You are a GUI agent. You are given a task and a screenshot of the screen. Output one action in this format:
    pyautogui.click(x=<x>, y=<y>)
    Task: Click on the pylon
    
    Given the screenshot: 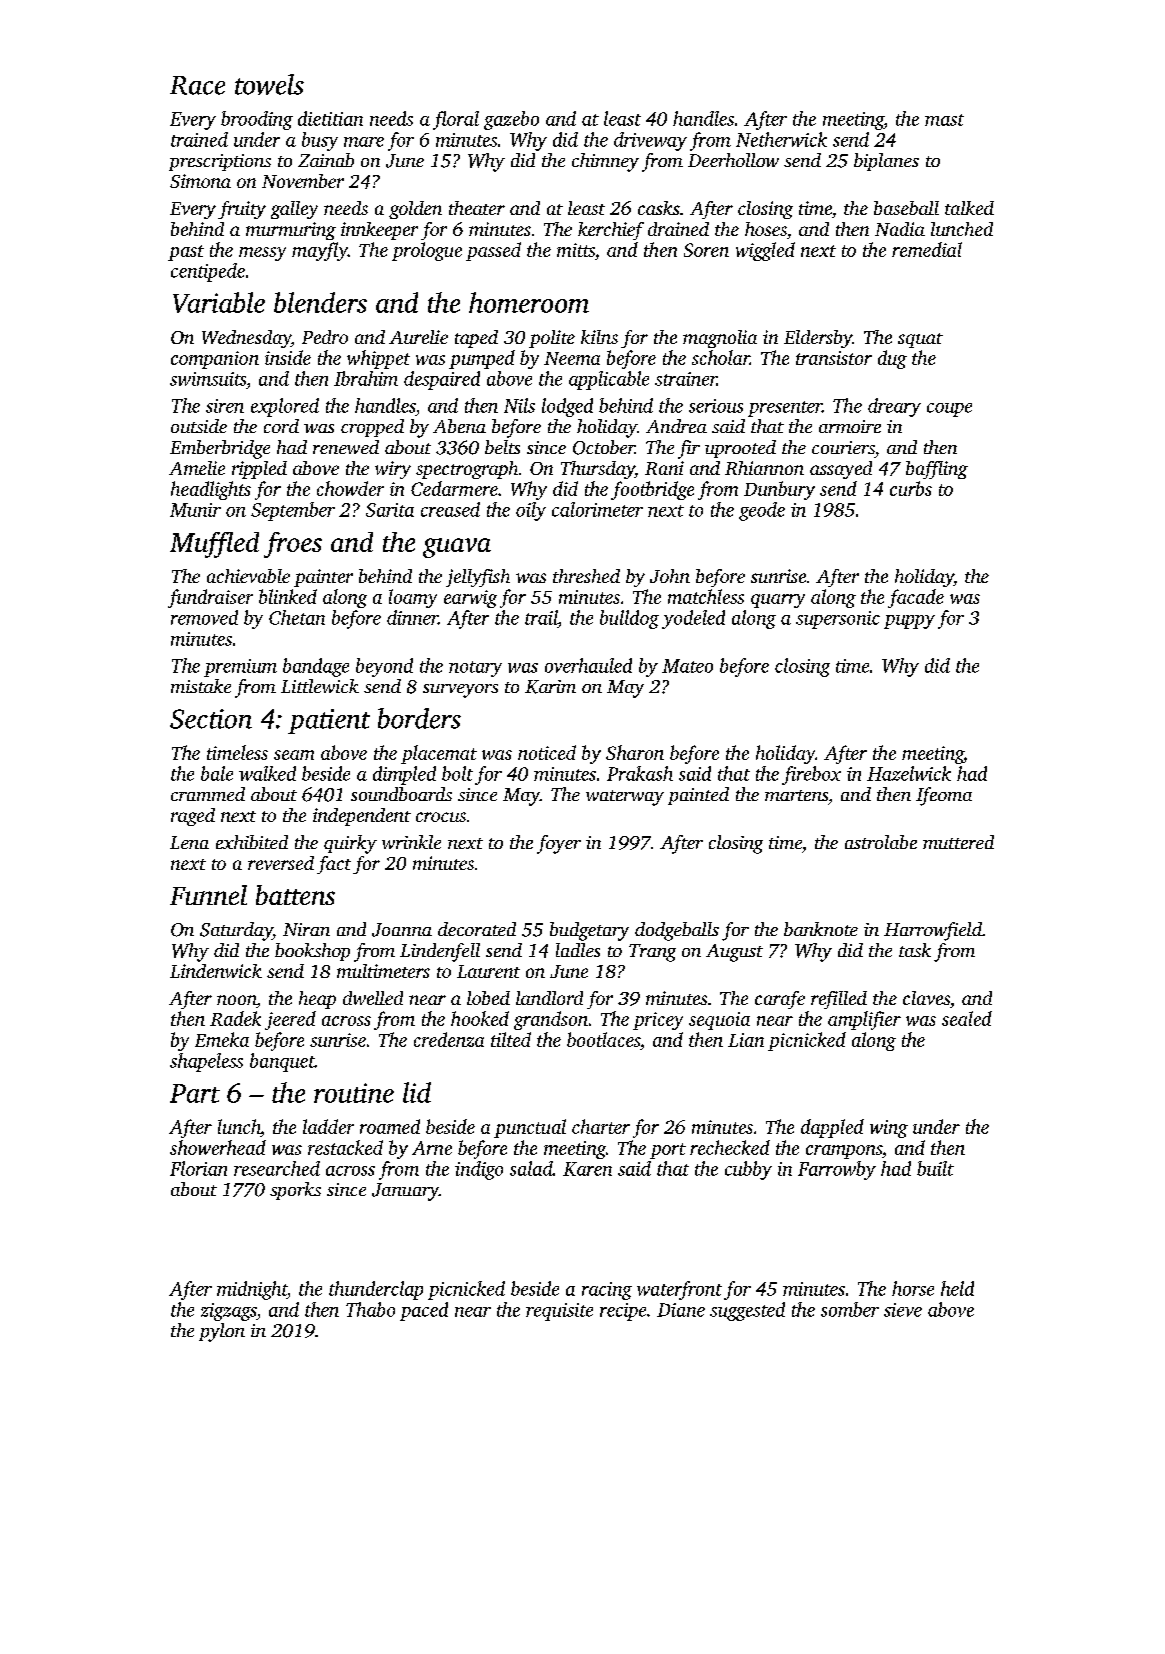 What is the action you would take?
    pyautogui.click(x=222, y=1332)
